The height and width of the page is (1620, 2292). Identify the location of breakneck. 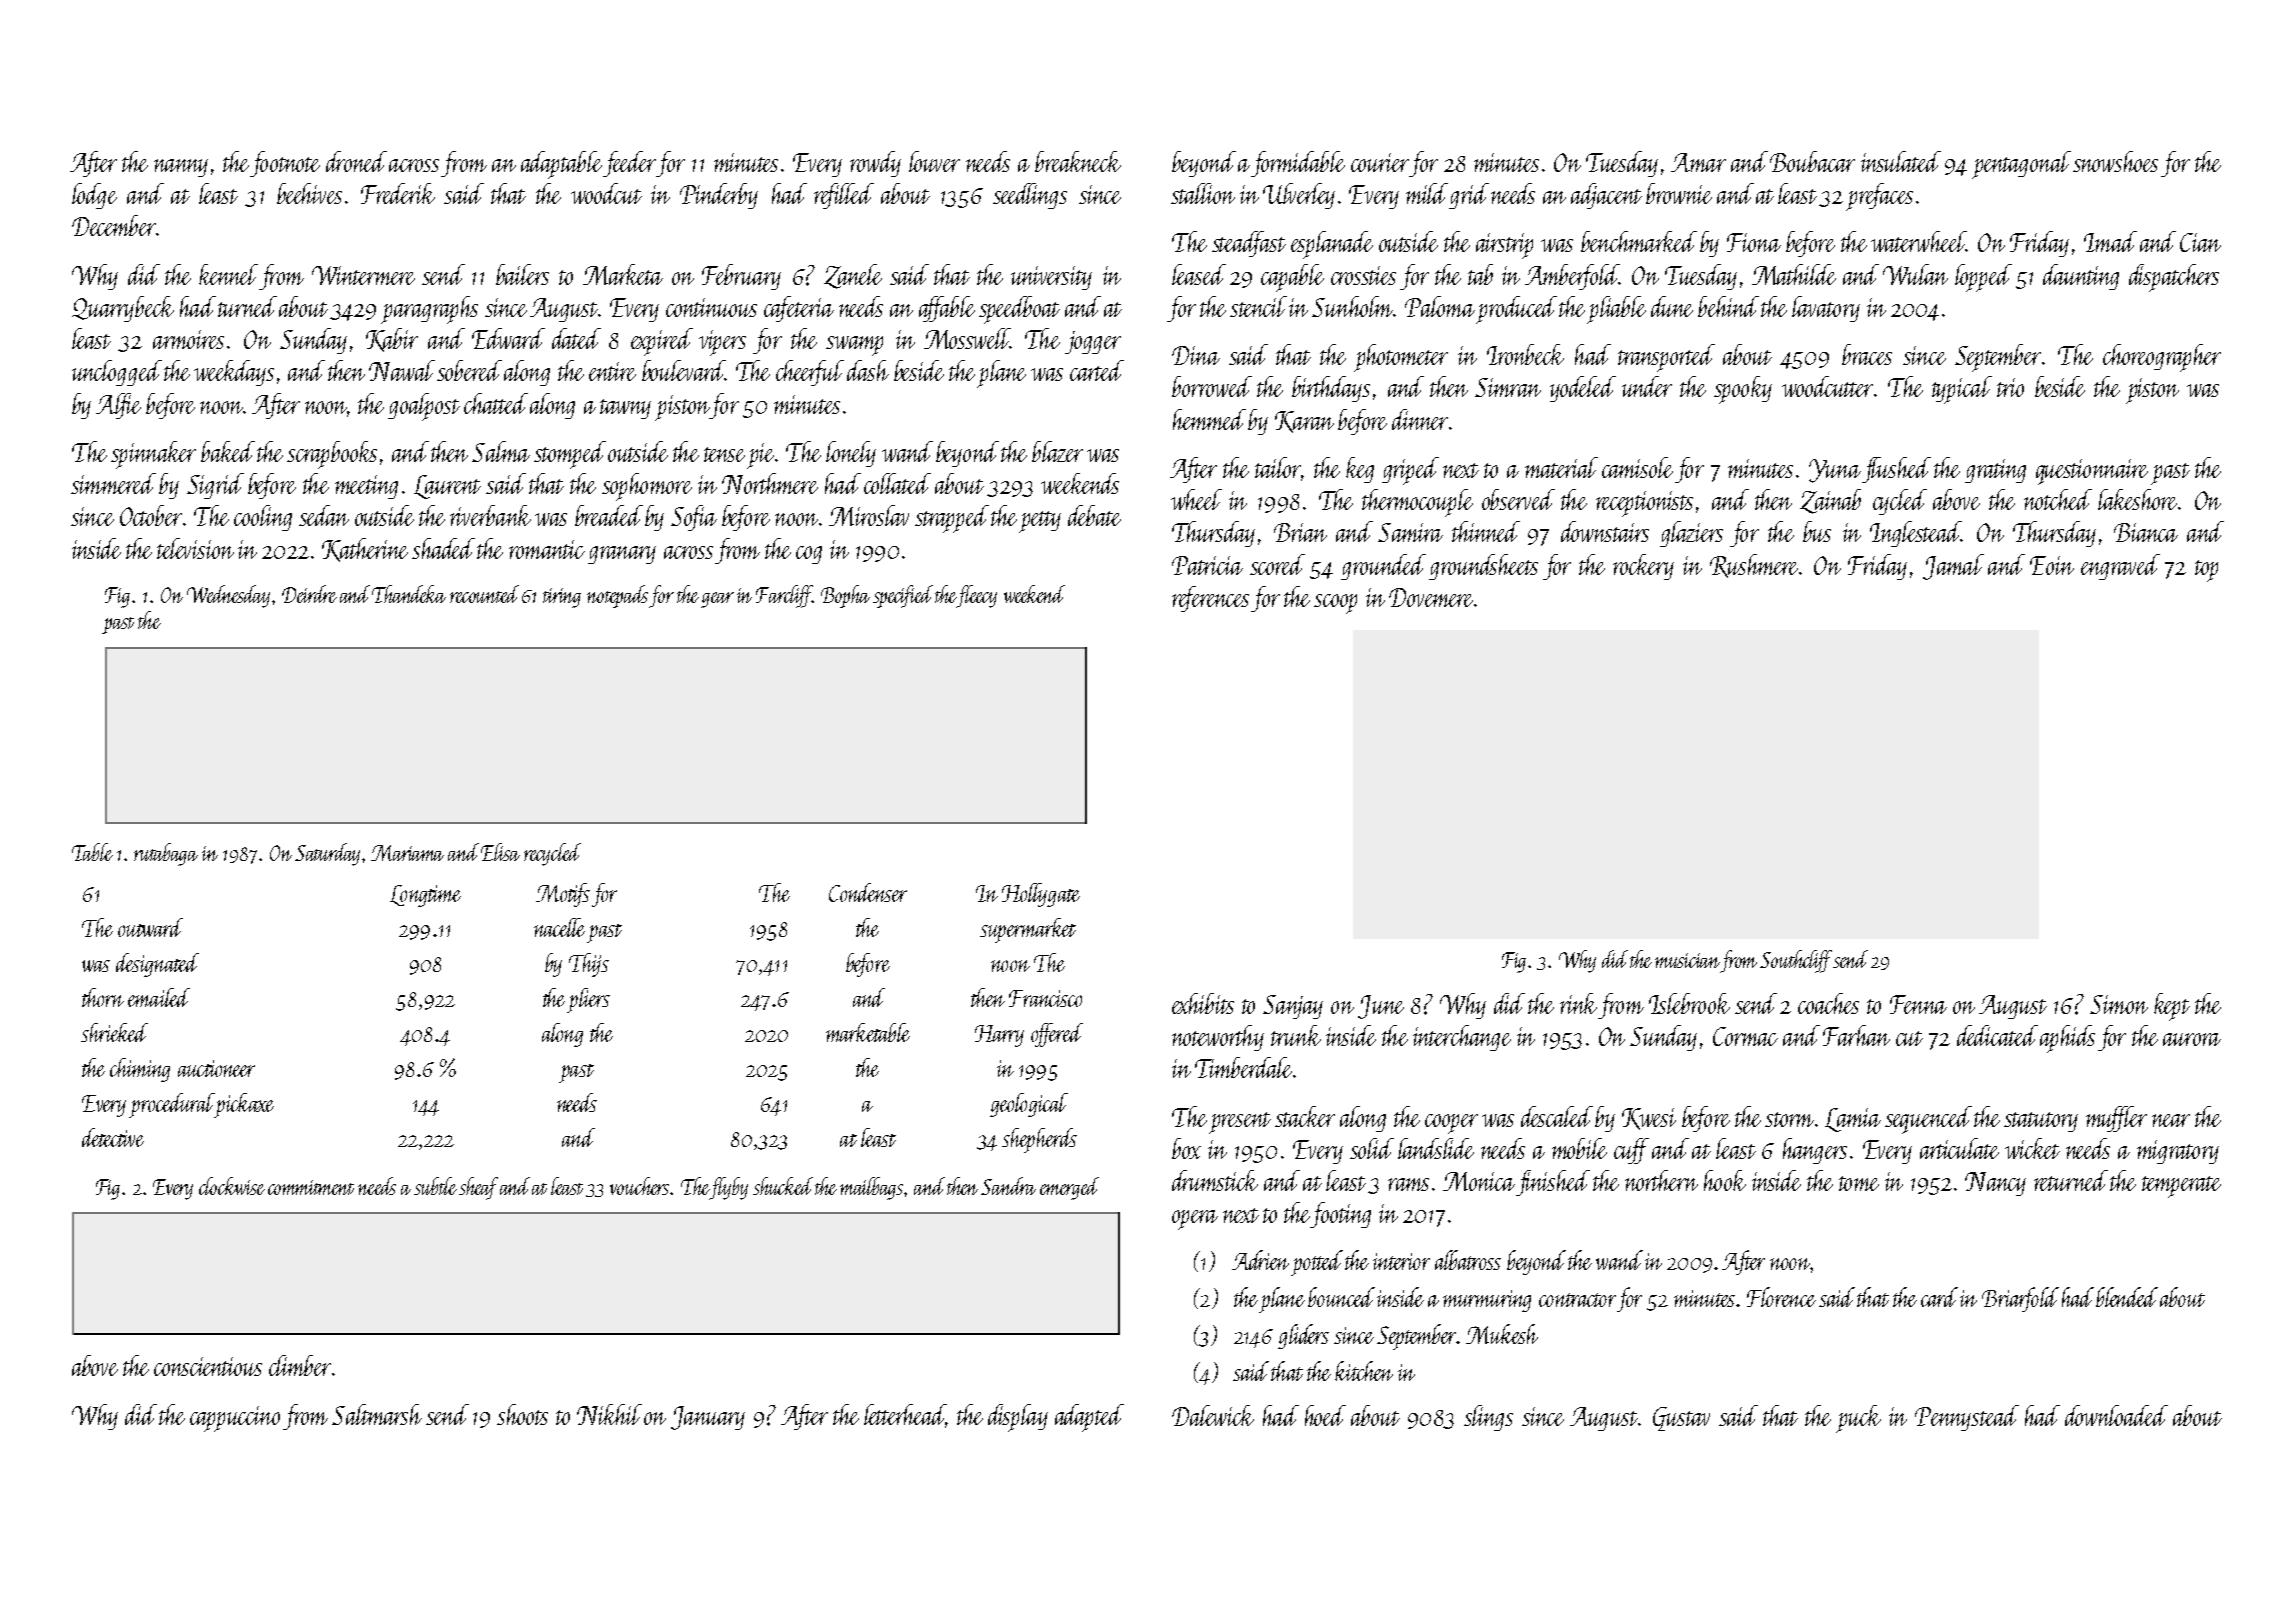
(1078, 161).
